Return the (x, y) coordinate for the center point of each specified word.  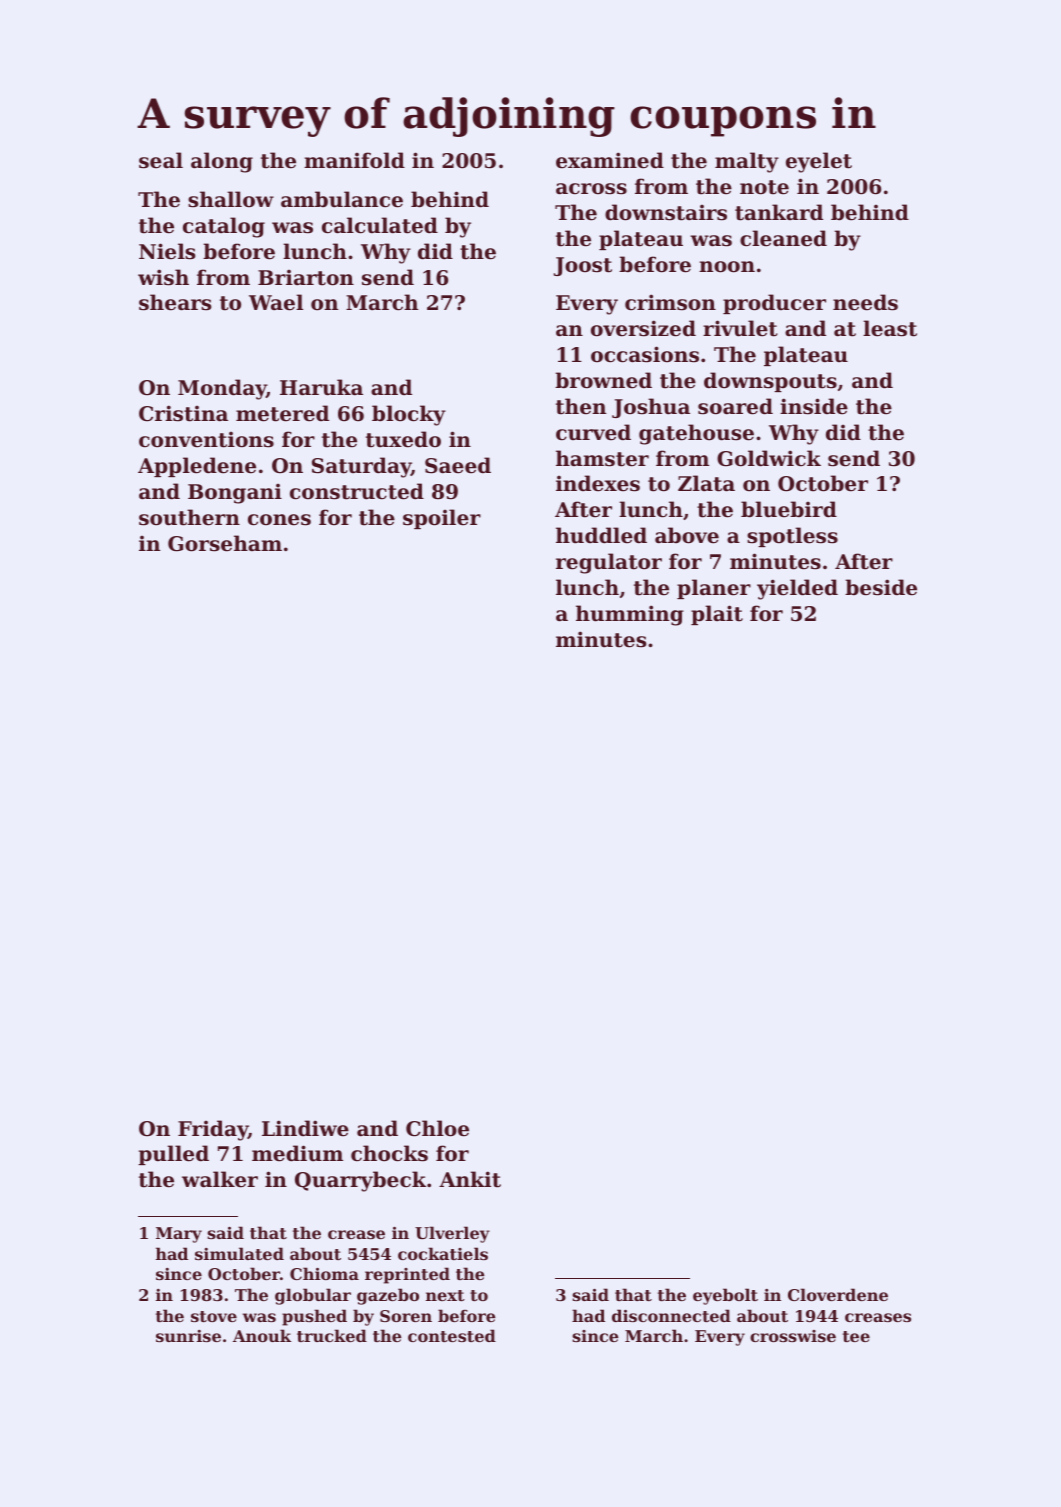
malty (747, 162)
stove (214, 1316)
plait (717, 615)
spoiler (442, 519)
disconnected (671, 1315)
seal (161, 160)
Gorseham (225, 543)
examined (610, 160)
